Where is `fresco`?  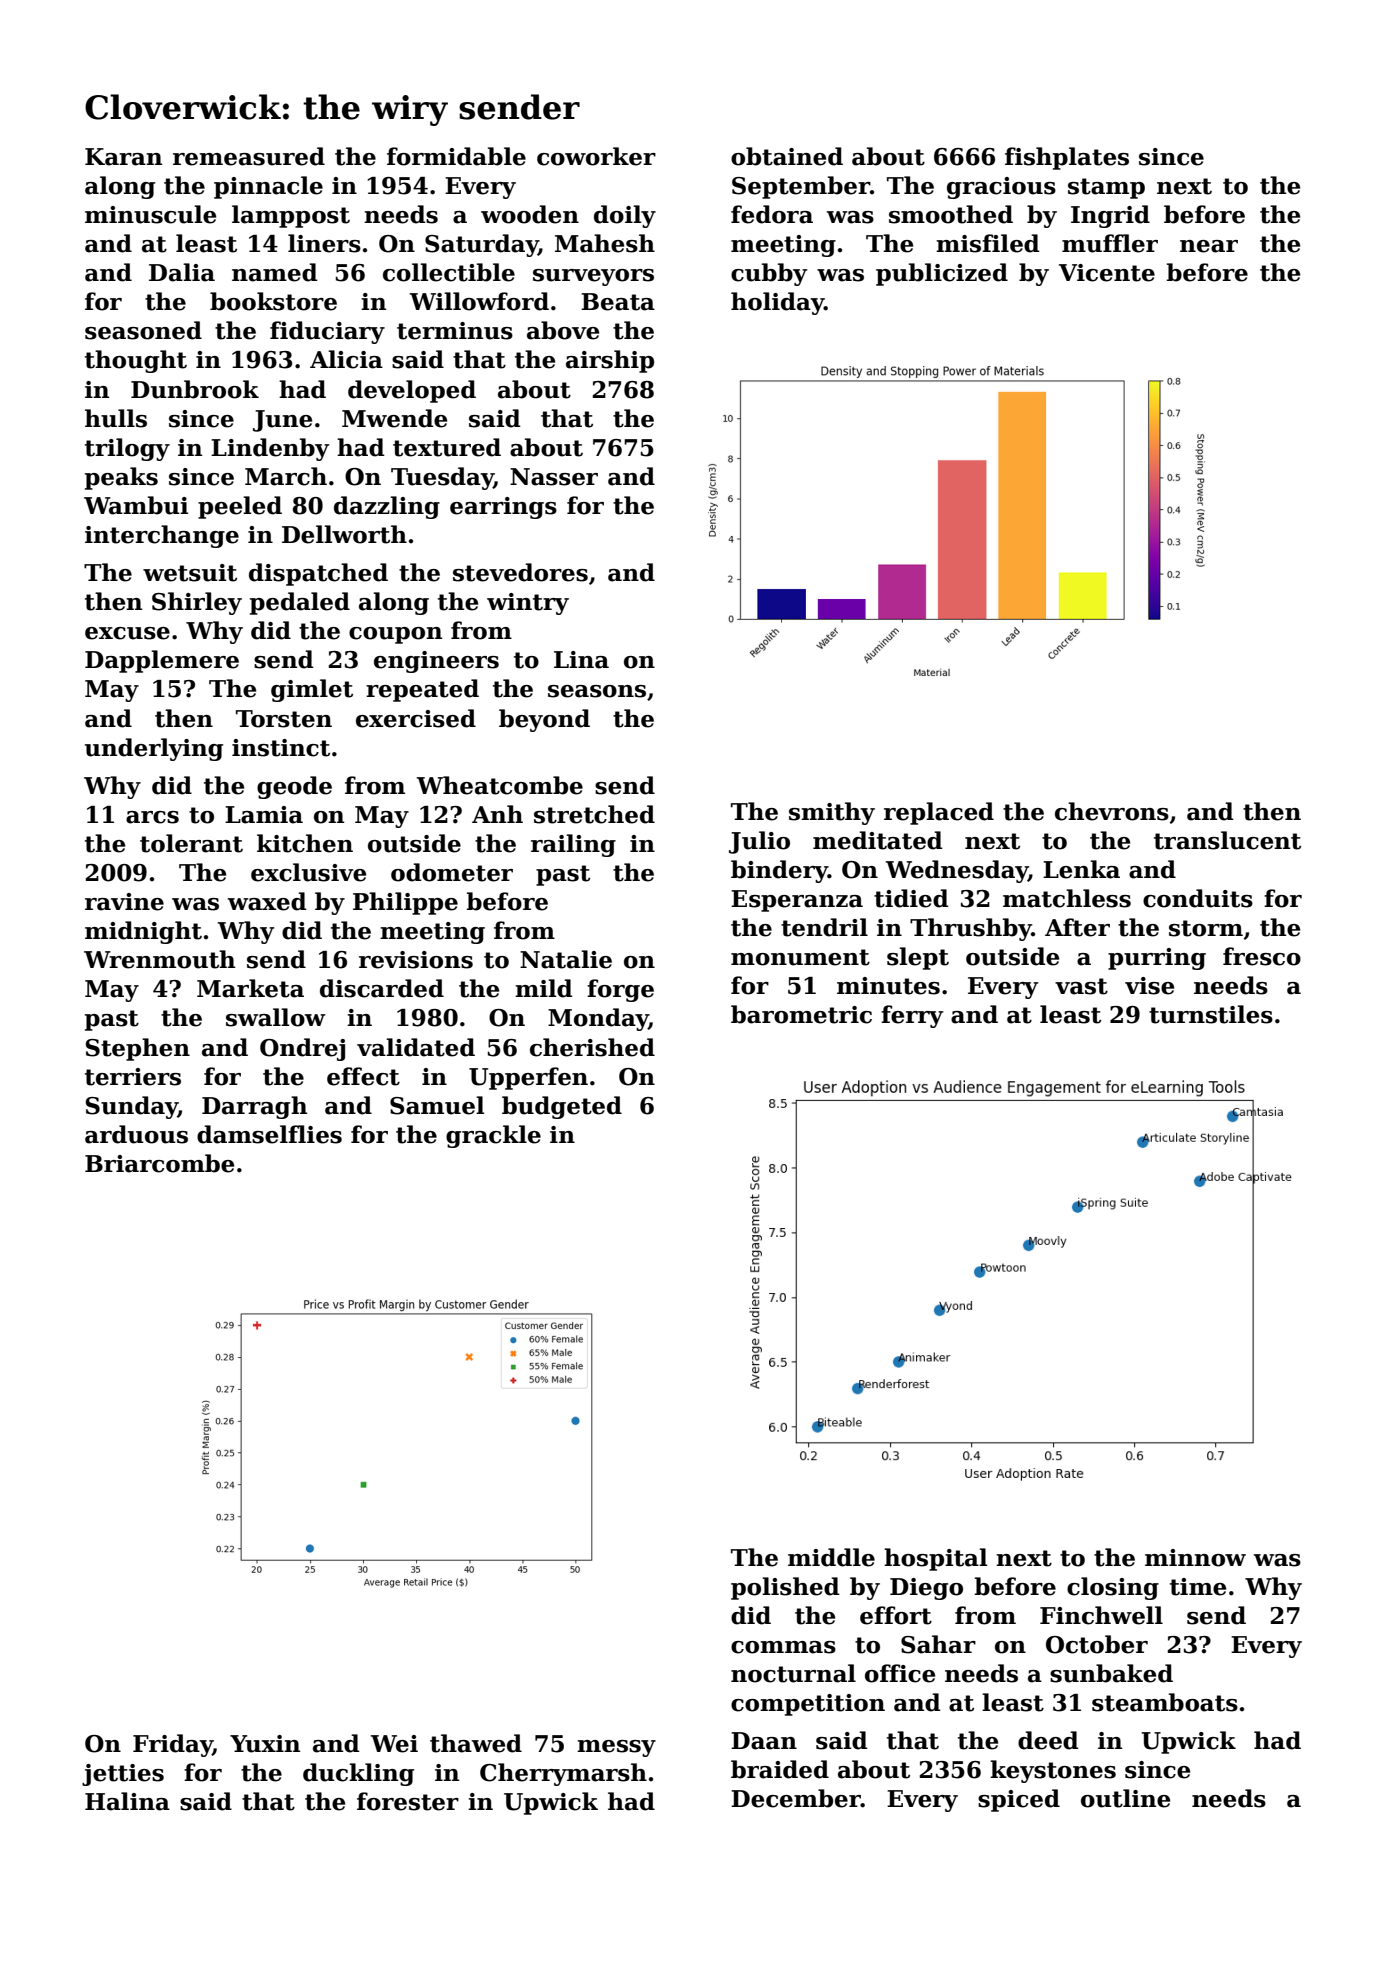
fresco is located at coordinates (1262, 956).
